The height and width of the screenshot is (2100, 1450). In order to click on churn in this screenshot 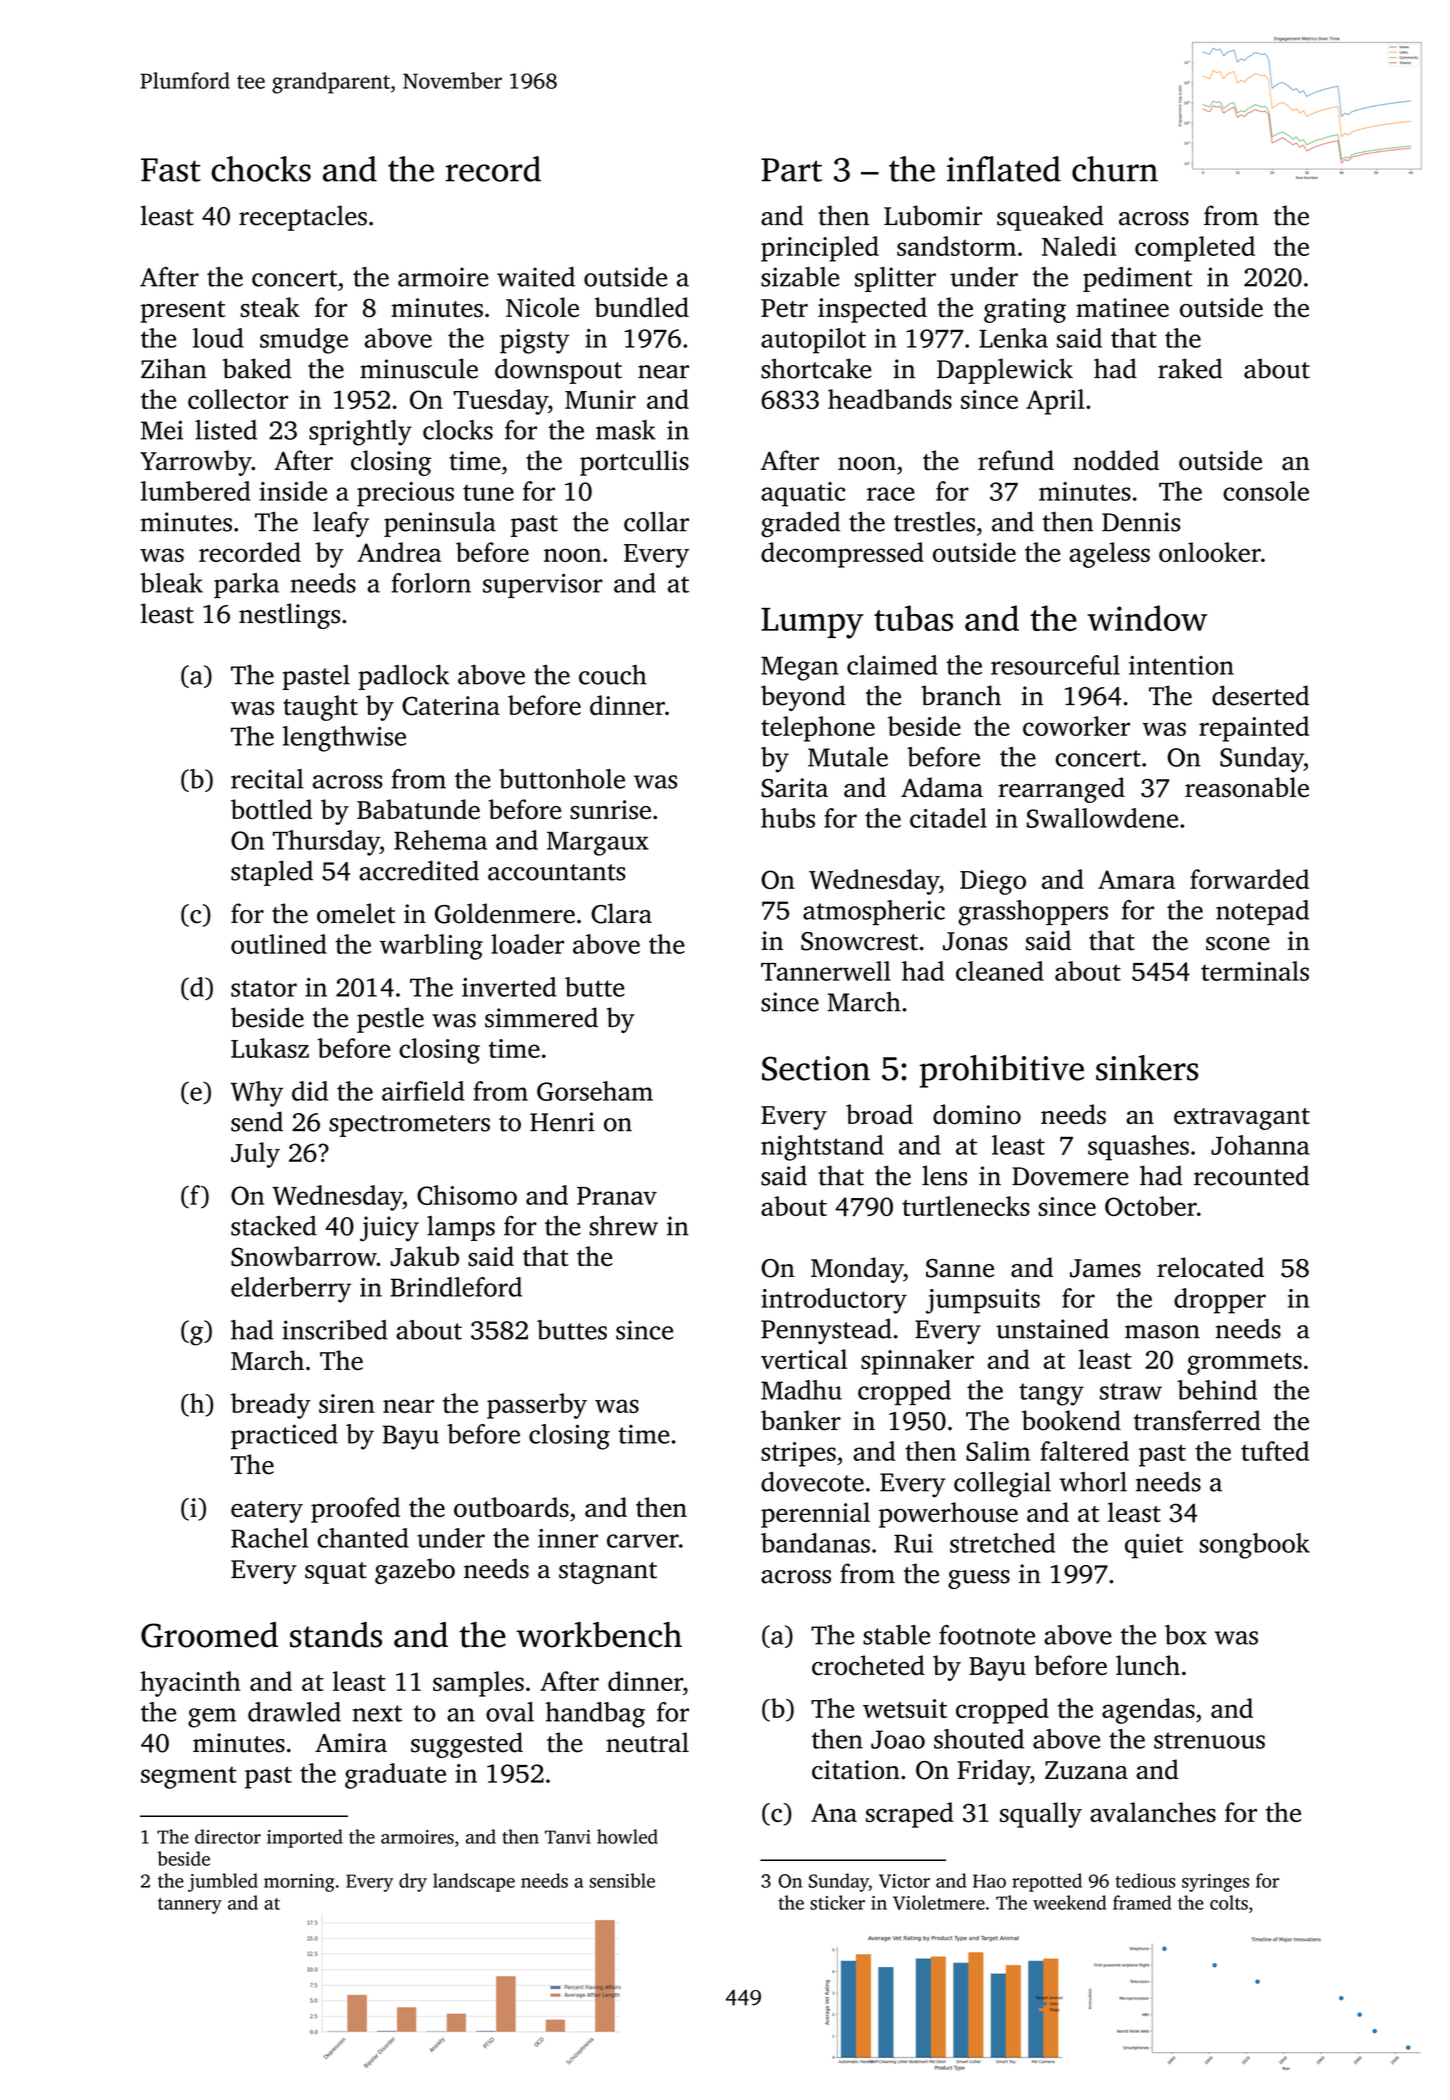, I will do `click(1115, 169)`.
